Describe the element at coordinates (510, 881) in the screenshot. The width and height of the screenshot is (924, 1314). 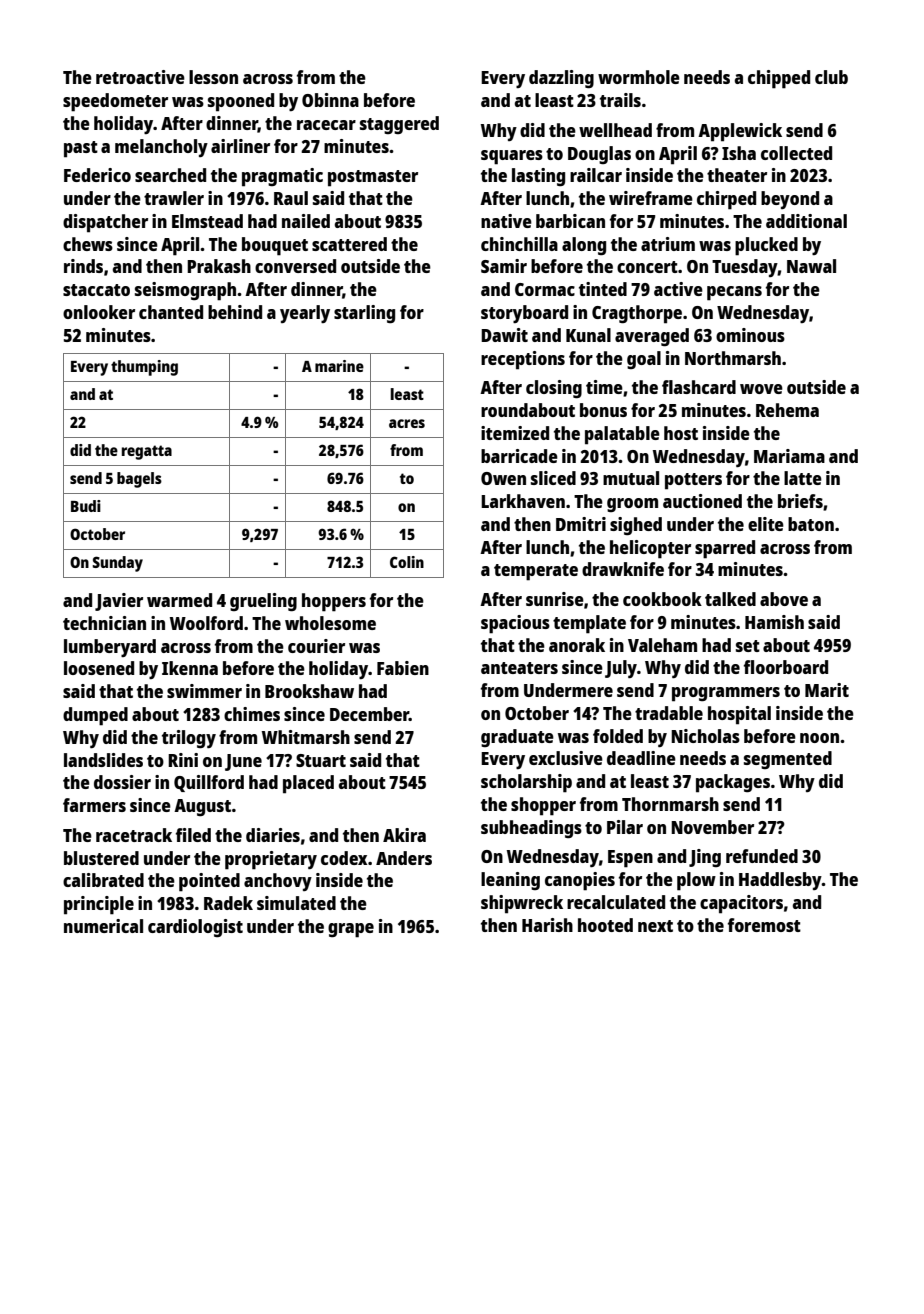
I see `leaning` at that location.
